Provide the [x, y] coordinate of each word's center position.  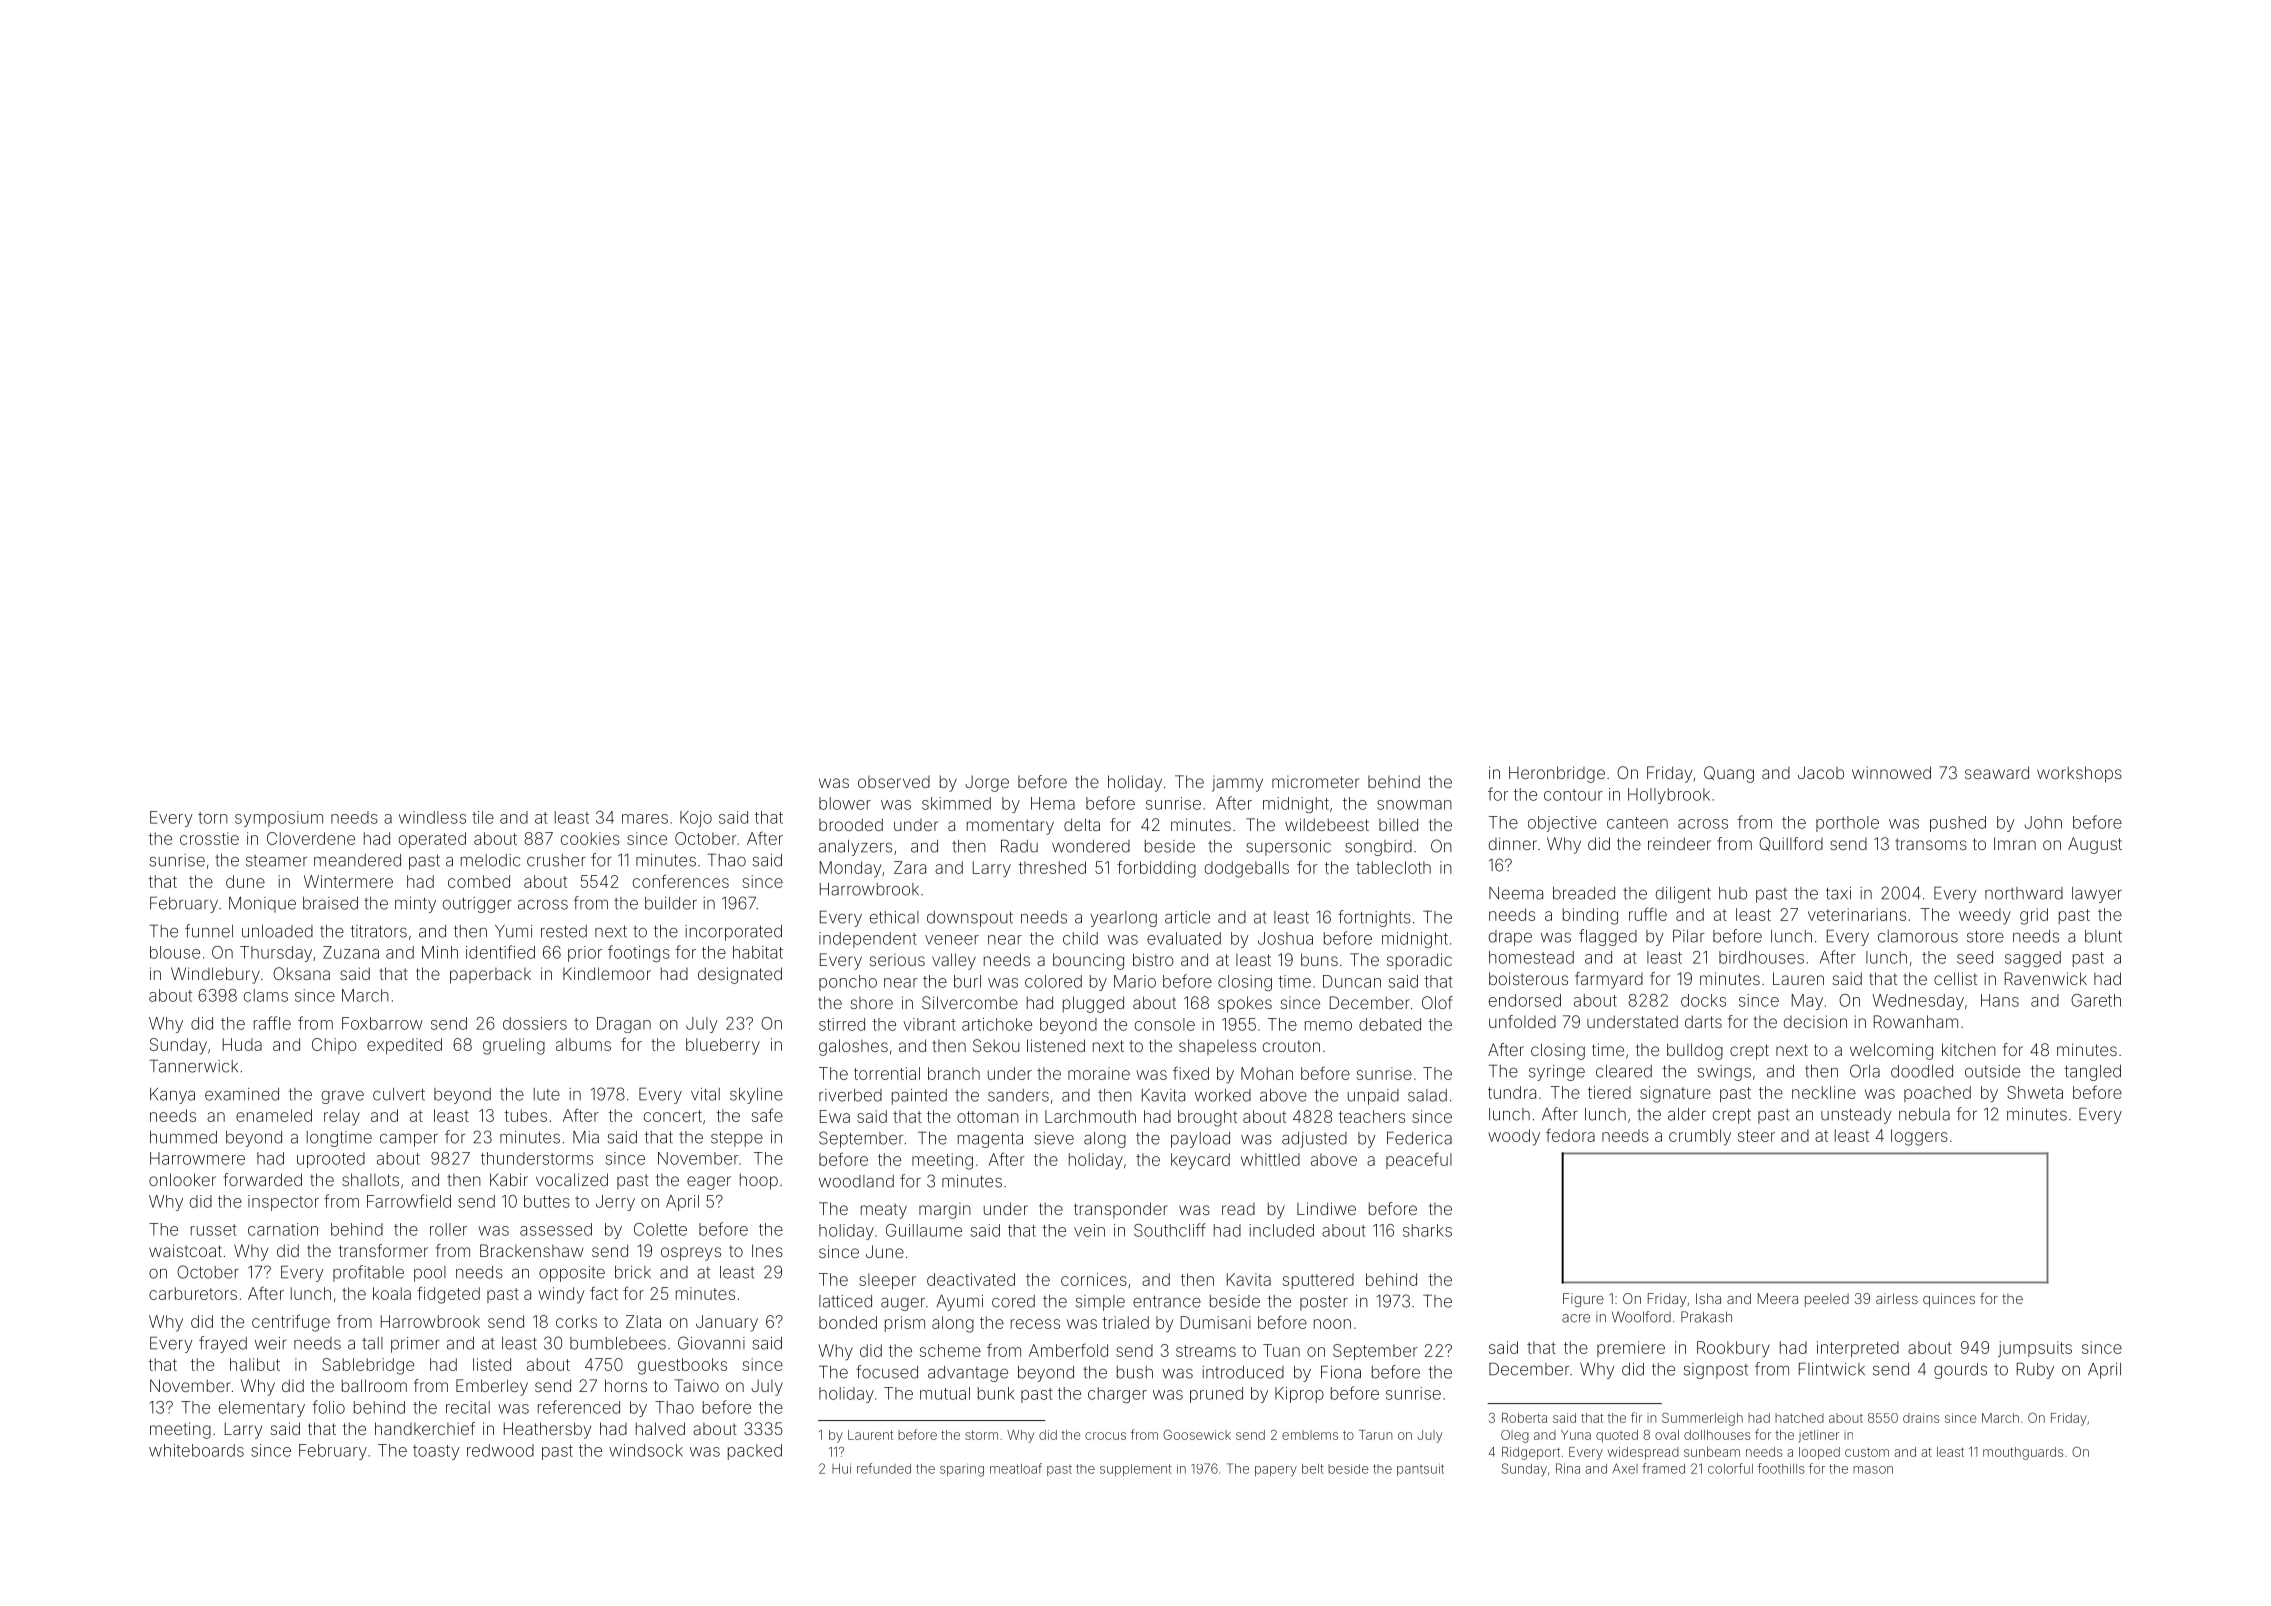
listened [1056, 1045]
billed [1398, 824]
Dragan [624, 1025]
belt [1313, 1469]
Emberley [492, 1387]
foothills [1781, 1468]
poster [1324, 1303]
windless [432, 817]
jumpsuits [2035, 1349]
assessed [556, 1229]
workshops [2079, 774]
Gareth [2096, 1000]
